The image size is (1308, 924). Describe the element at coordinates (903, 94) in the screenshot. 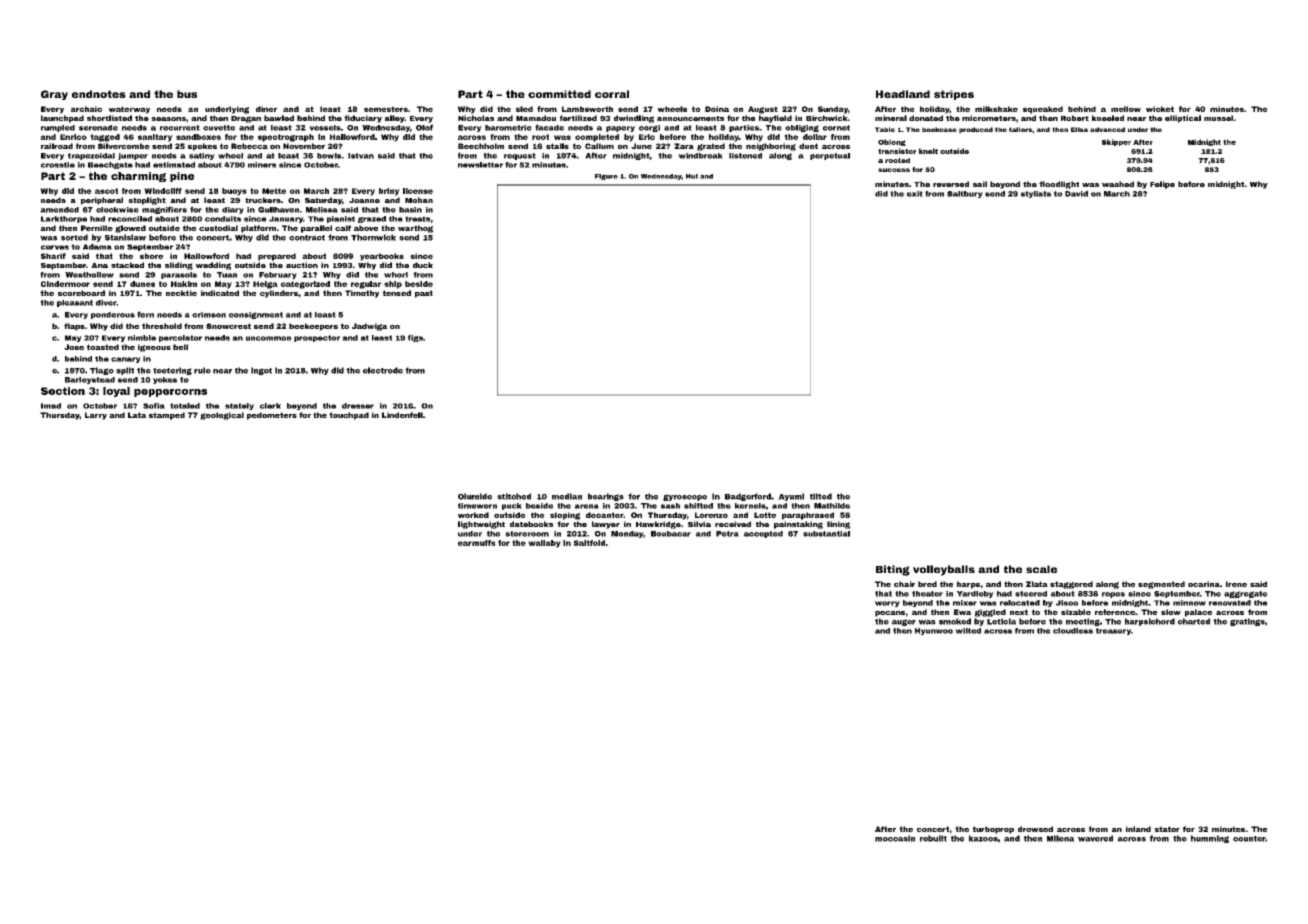

I see `Headland` at that location.
